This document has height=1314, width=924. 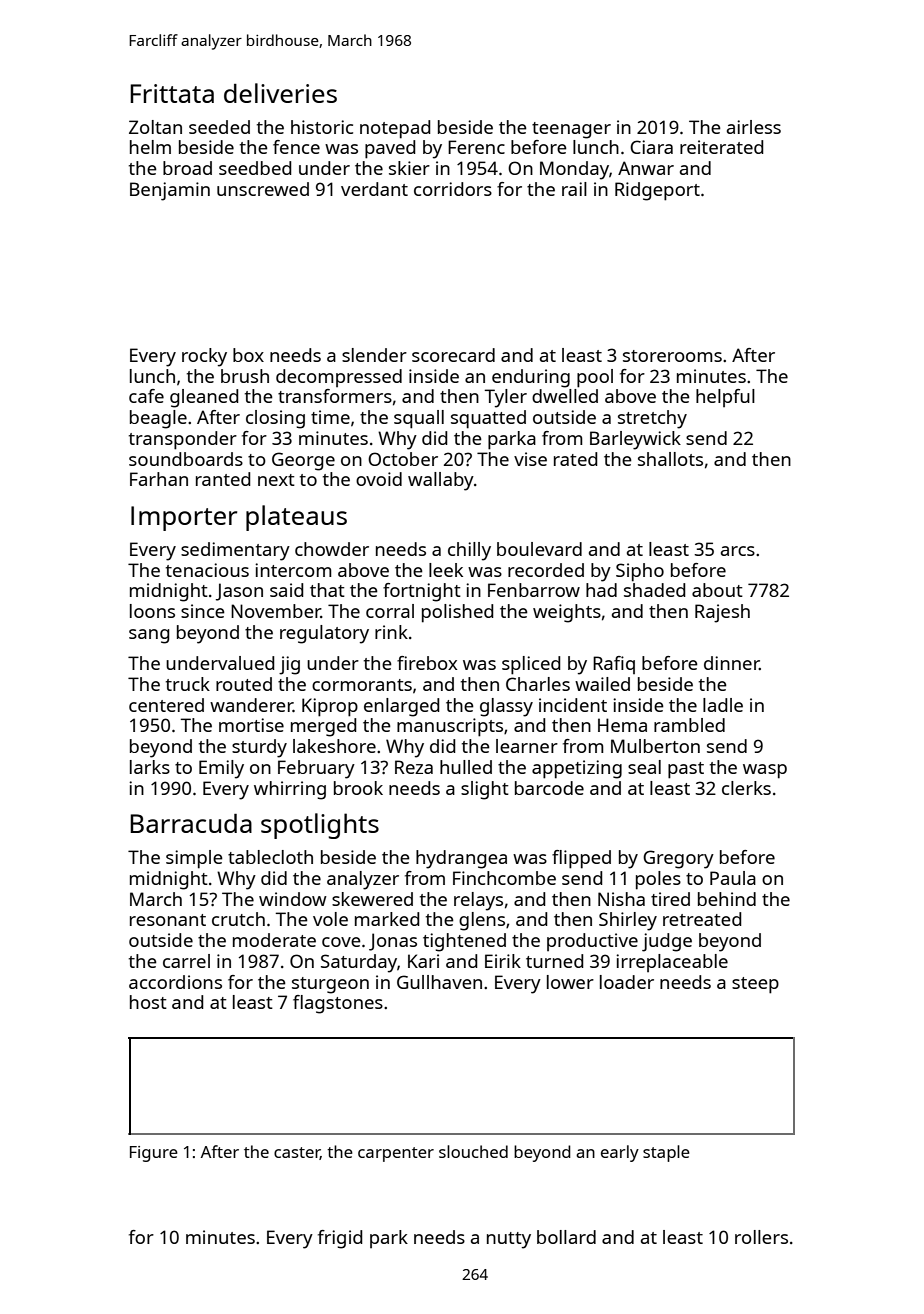 What do you see at coordinates (478, 901) in the document?
I see `relays` at bounding box center [478, 901].
